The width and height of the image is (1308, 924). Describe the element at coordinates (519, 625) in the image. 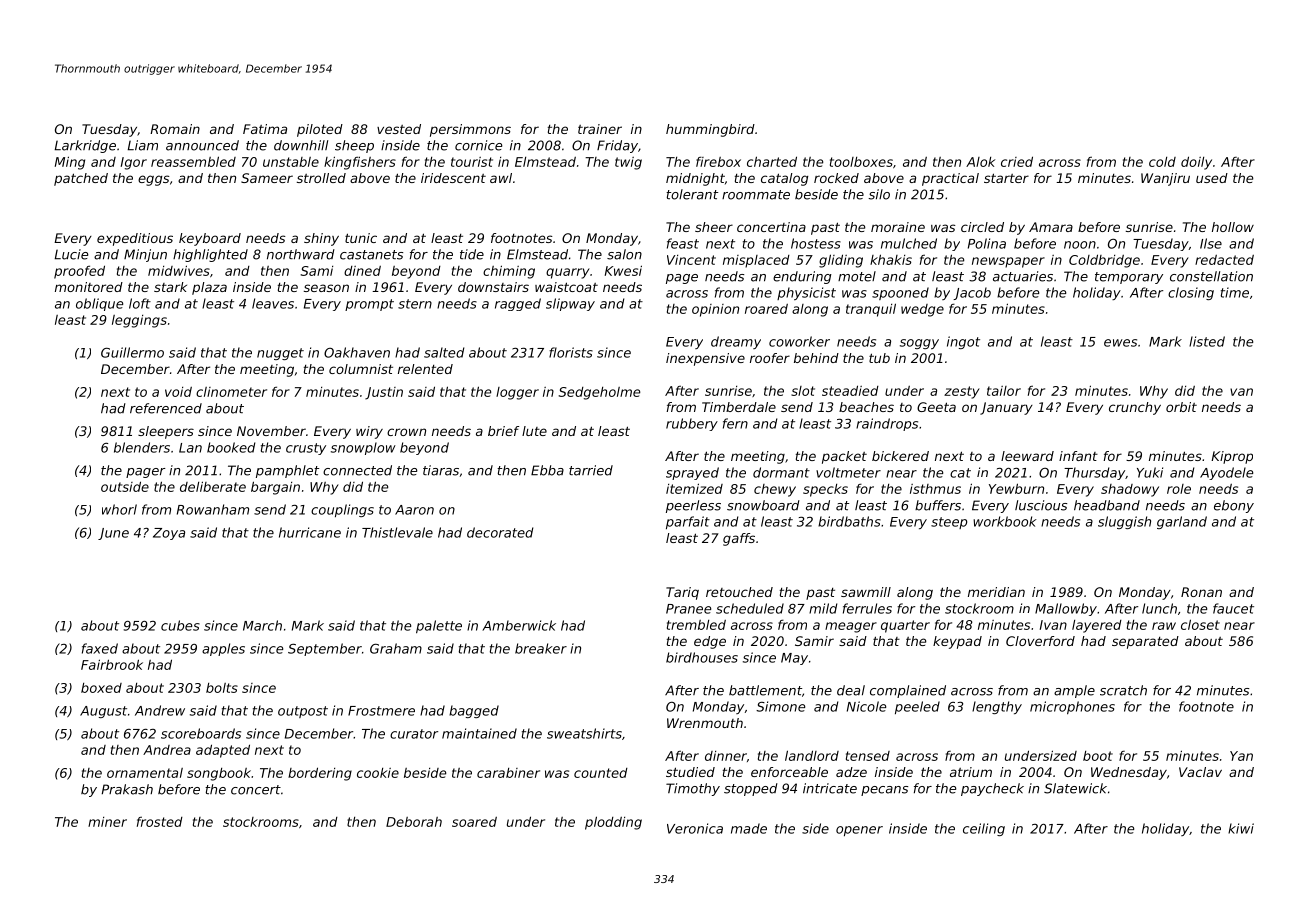

I see `Amberwick` at that location.
